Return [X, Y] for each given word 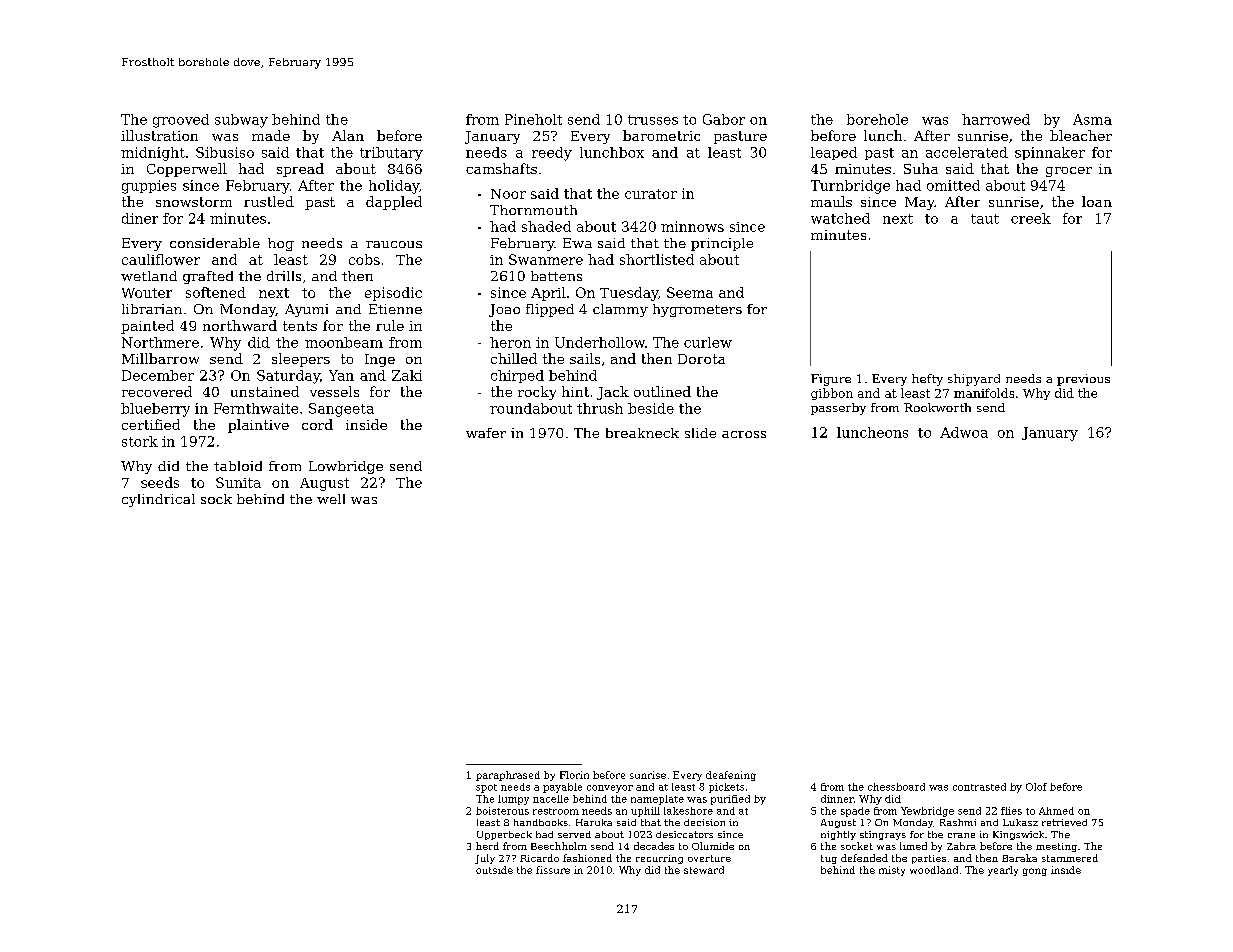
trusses [653, 120]
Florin [574, 775]
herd [487, 846]
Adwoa [964, 432]
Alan [348, 135]
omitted [953, 185]
